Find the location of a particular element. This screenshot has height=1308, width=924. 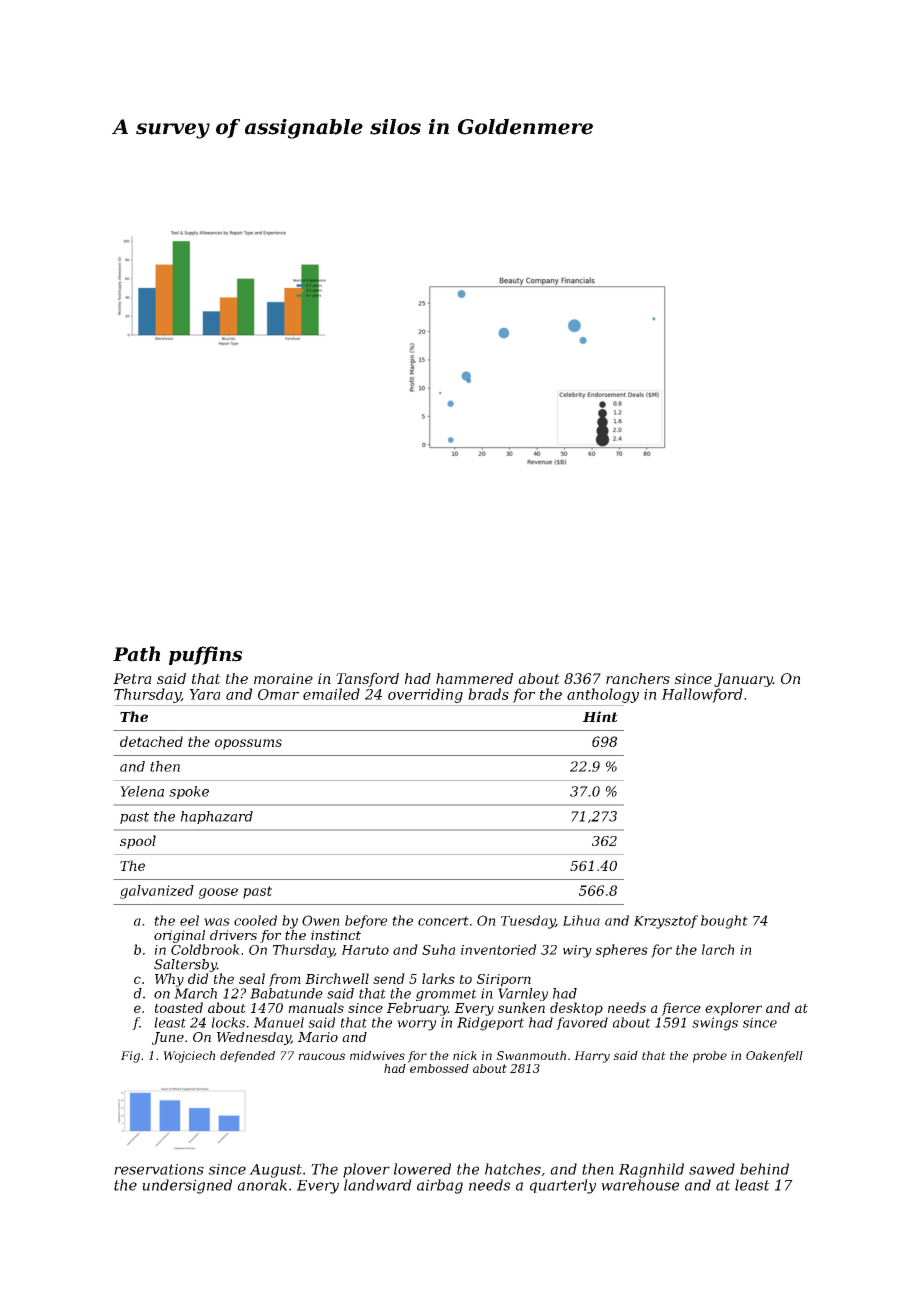

behind is located at coordinates (764, 1169).
